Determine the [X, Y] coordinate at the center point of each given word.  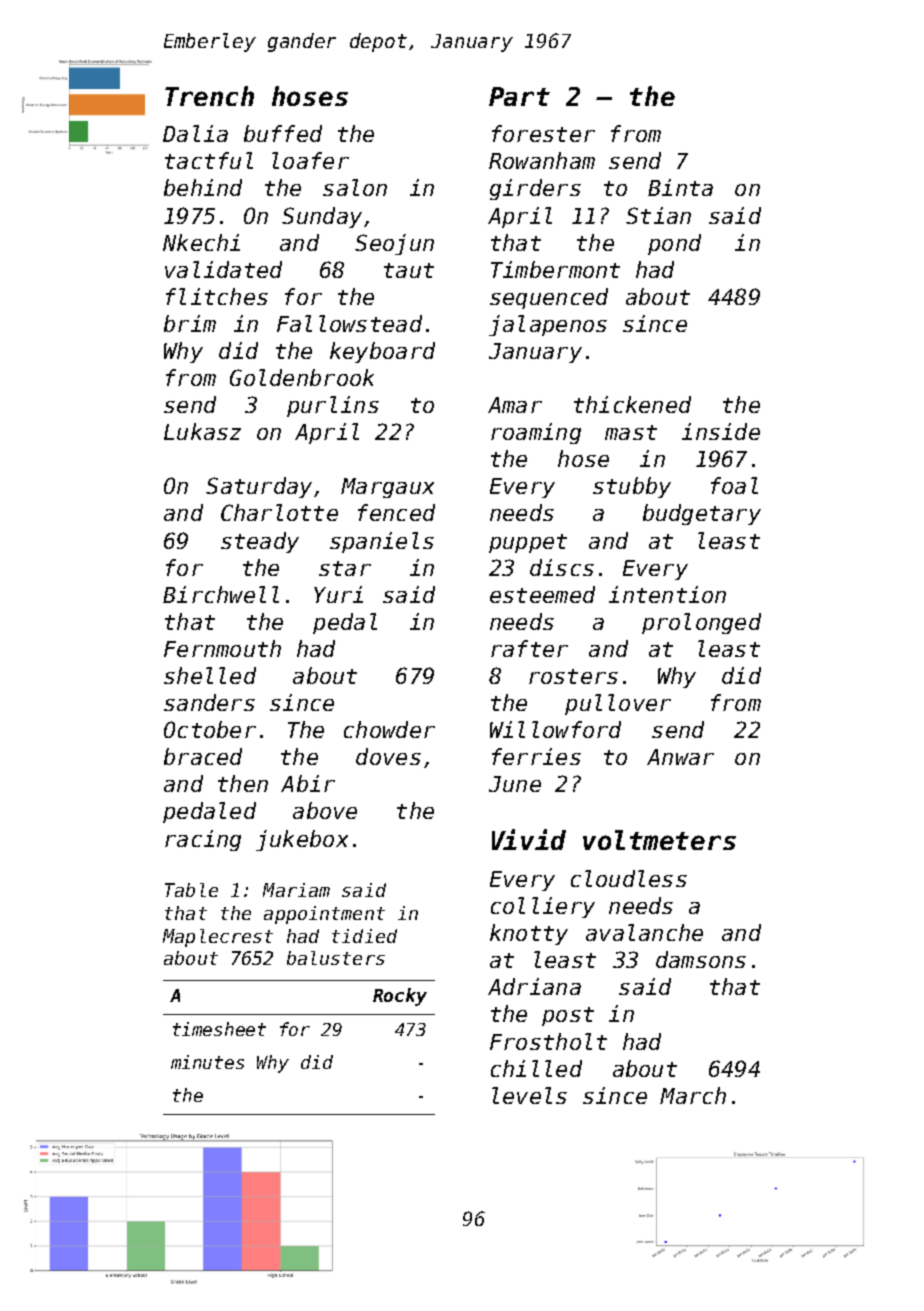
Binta [680, 187]
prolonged [701, 623]
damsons [701, 959]
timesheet [219, 1029]
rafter [529, 648]
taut [409, 270]
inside [721, 431]
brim [190, 323]
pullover [618, 704]
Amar [515, 405]
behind [203, 187]
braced [203, 756]
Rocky [400, 997]
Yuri [338, 594]
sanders [209, 702]
